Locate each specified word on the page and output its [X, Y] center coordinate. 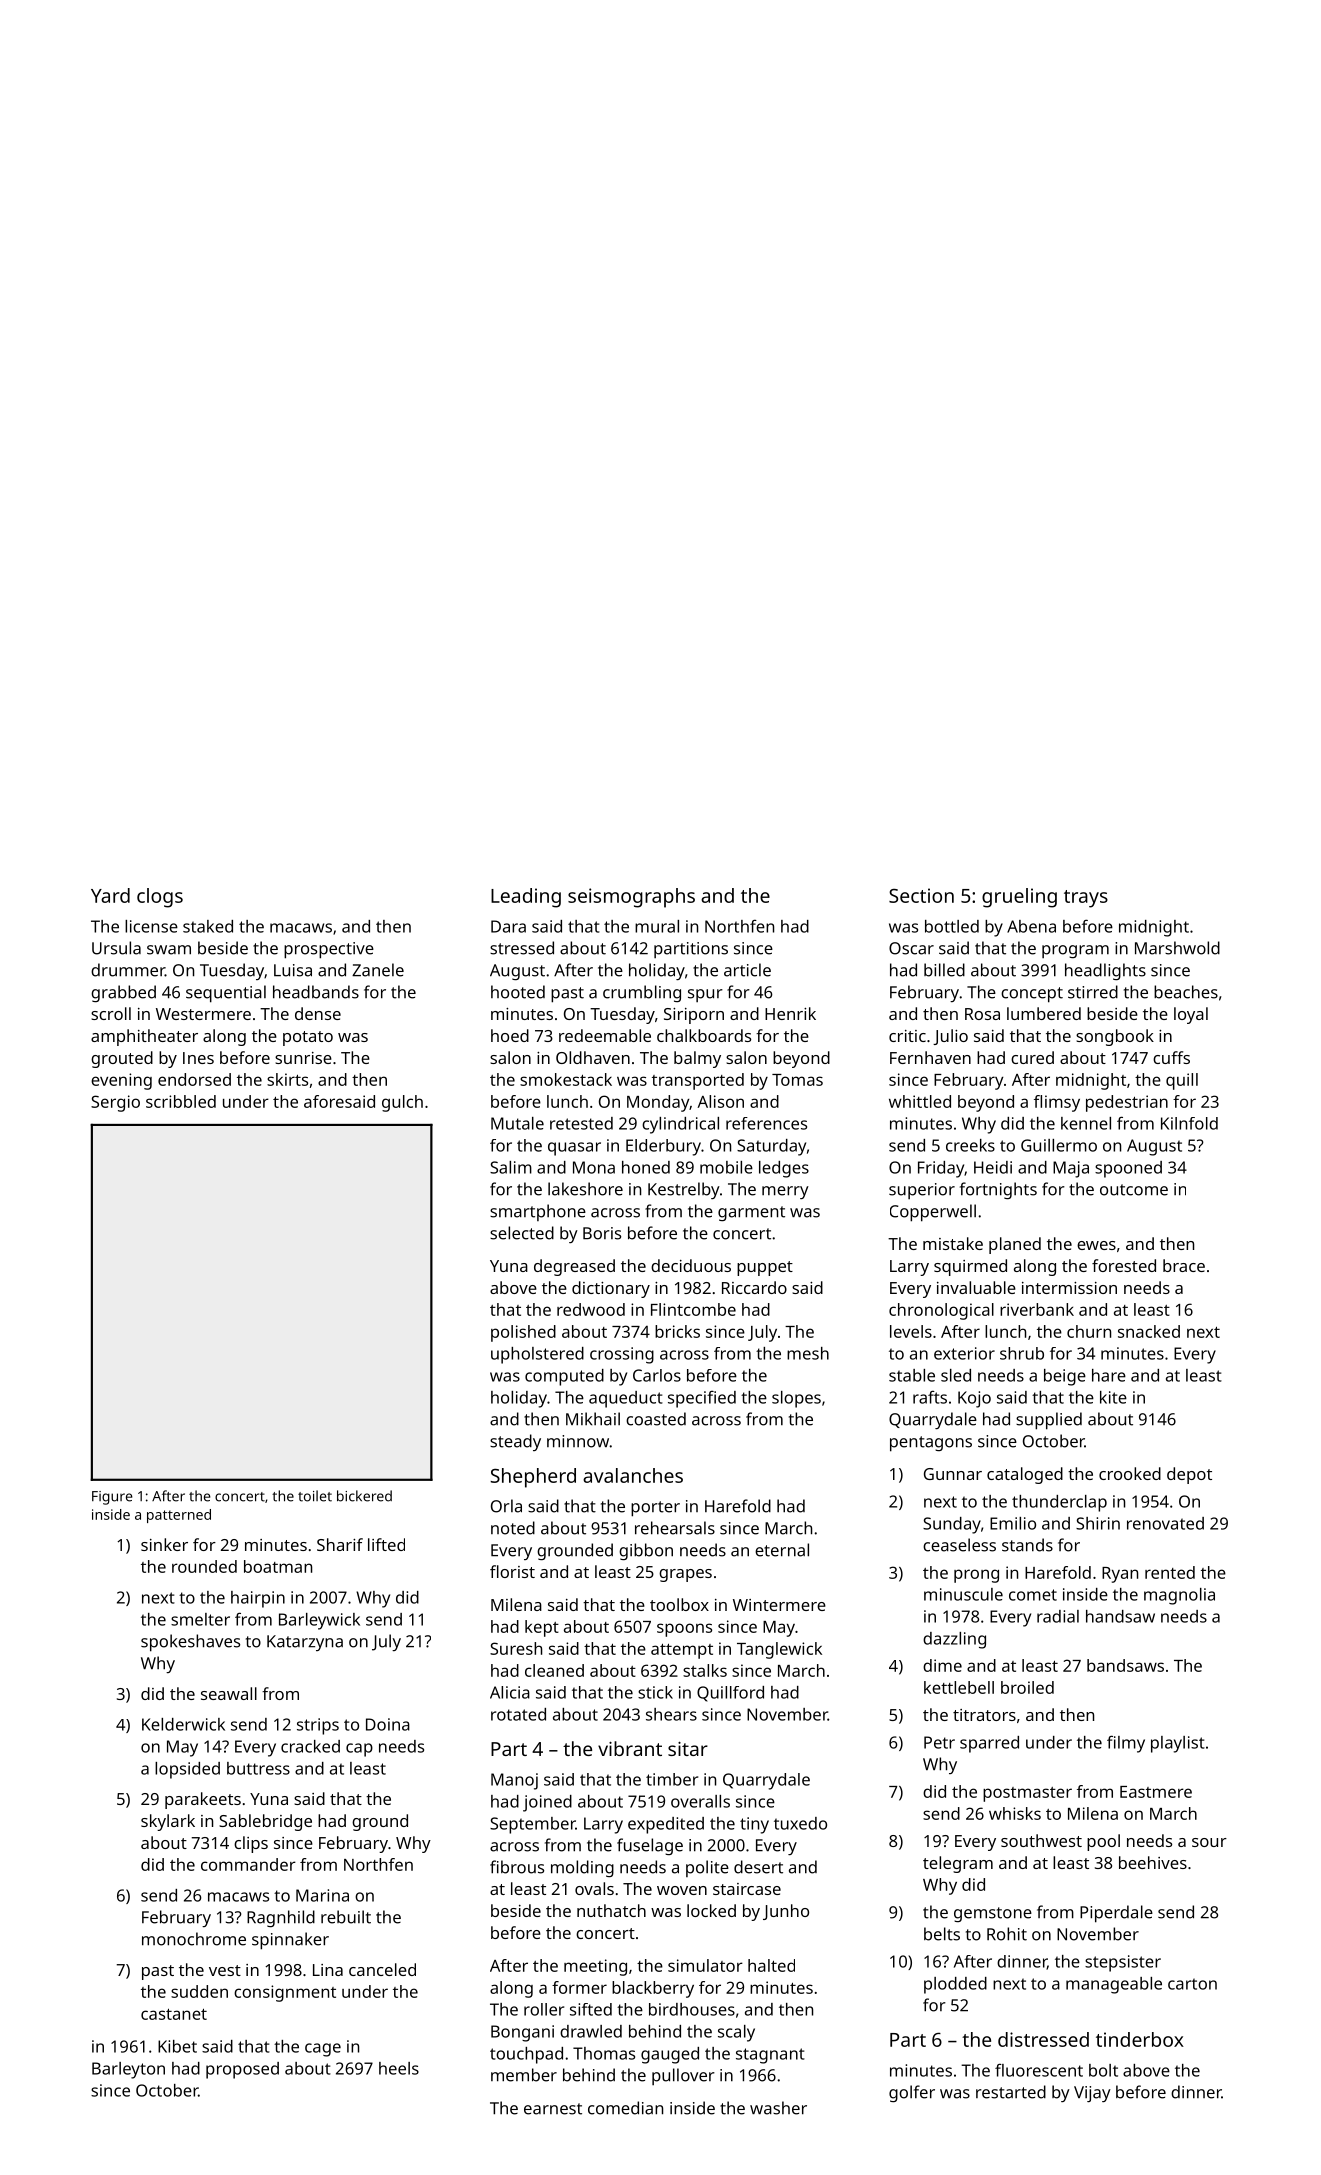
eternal [782, 1550]
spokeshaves [190, 1643]
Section [921, 895]
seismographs [631, 898]
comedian [625, 2108]
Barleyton [128, 2070]
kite [1113, 1397]
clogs [160, 898]
